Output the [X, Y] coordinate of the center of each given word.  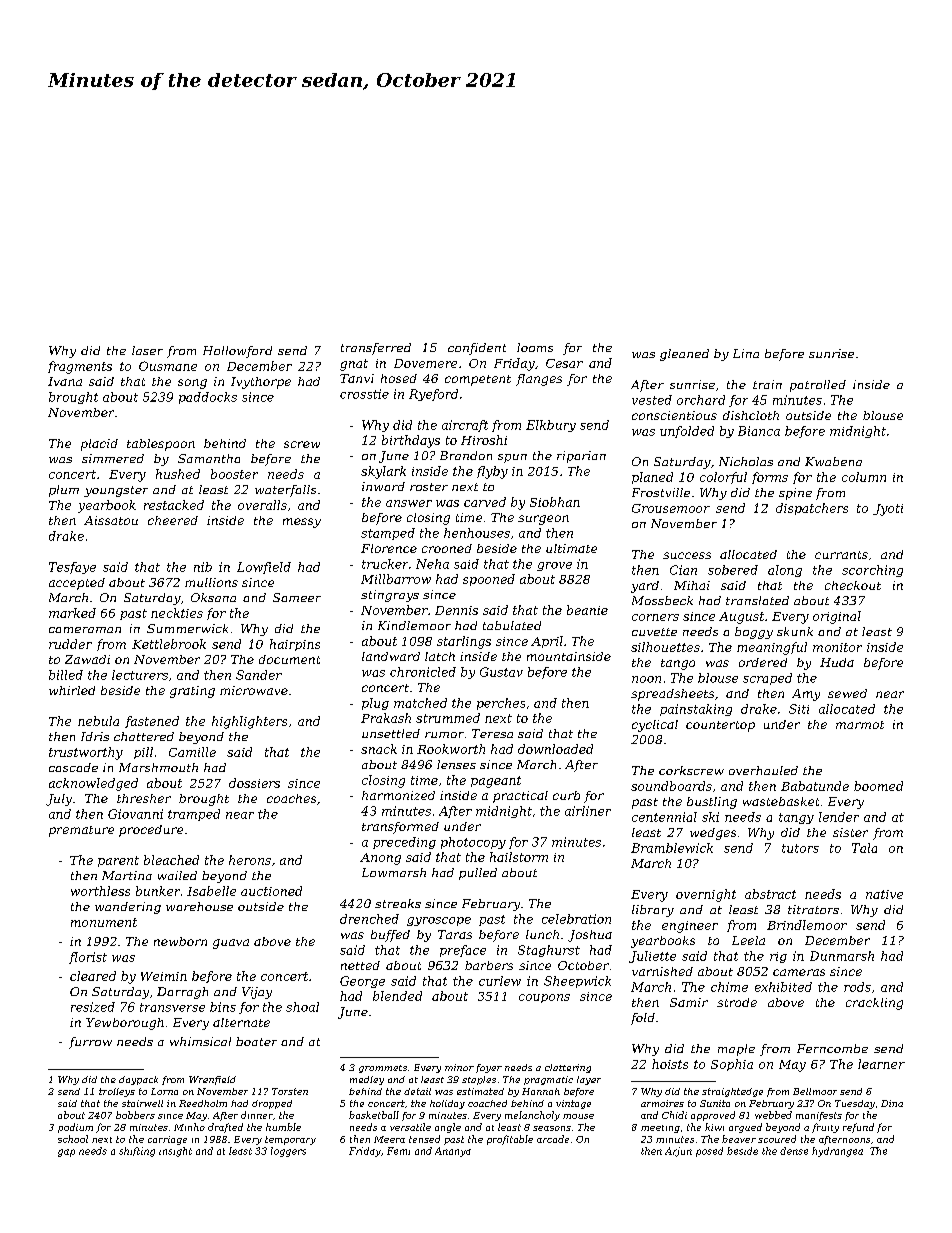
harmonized [398, 795]
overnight [706, 895]
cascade [73, 767]
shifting [137, 1152]
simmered [113, 458]
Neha [432, 564]
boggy [754, 633]
